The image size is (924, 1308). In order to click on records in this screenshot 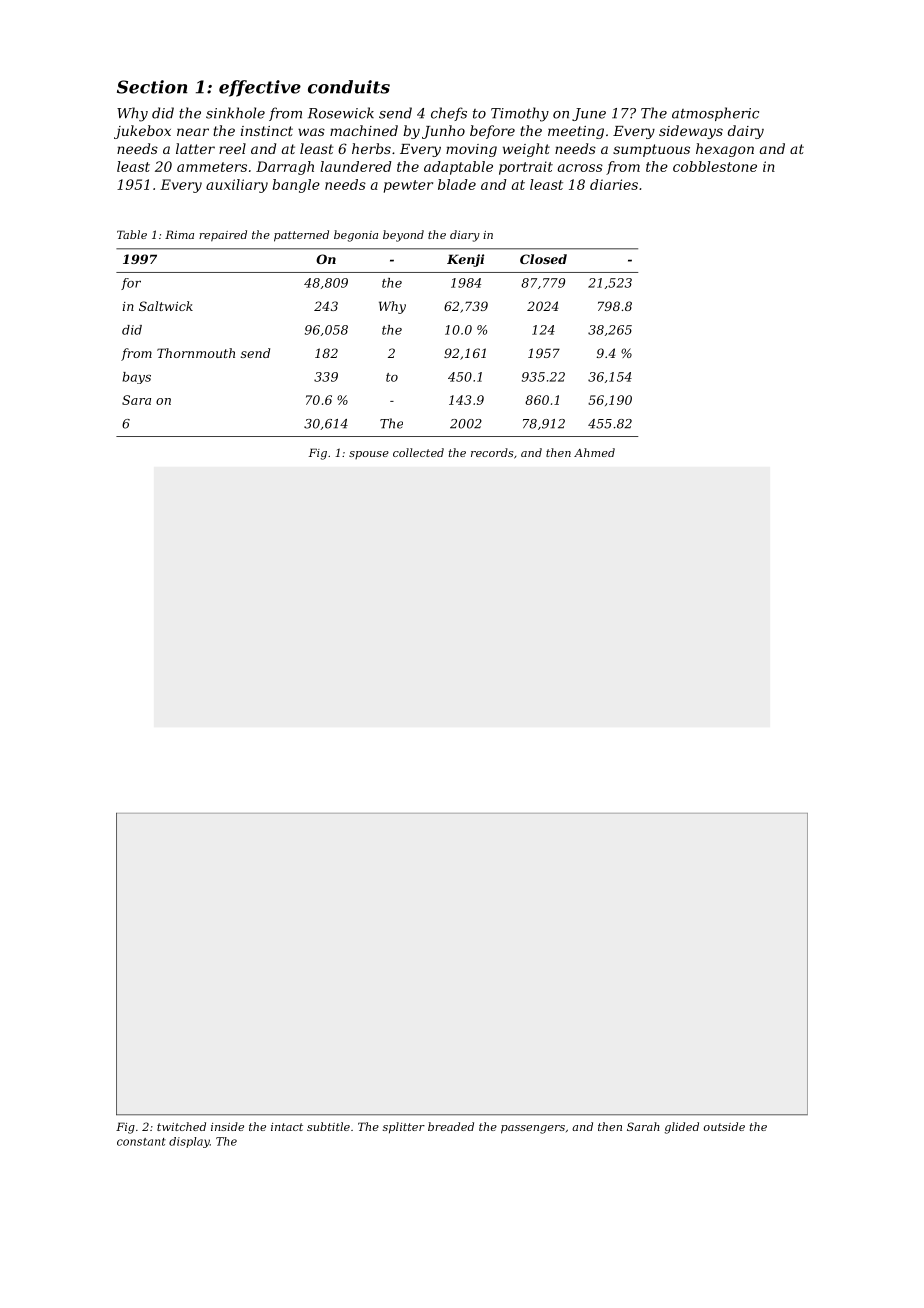, I will do `click(492, 452)`.
